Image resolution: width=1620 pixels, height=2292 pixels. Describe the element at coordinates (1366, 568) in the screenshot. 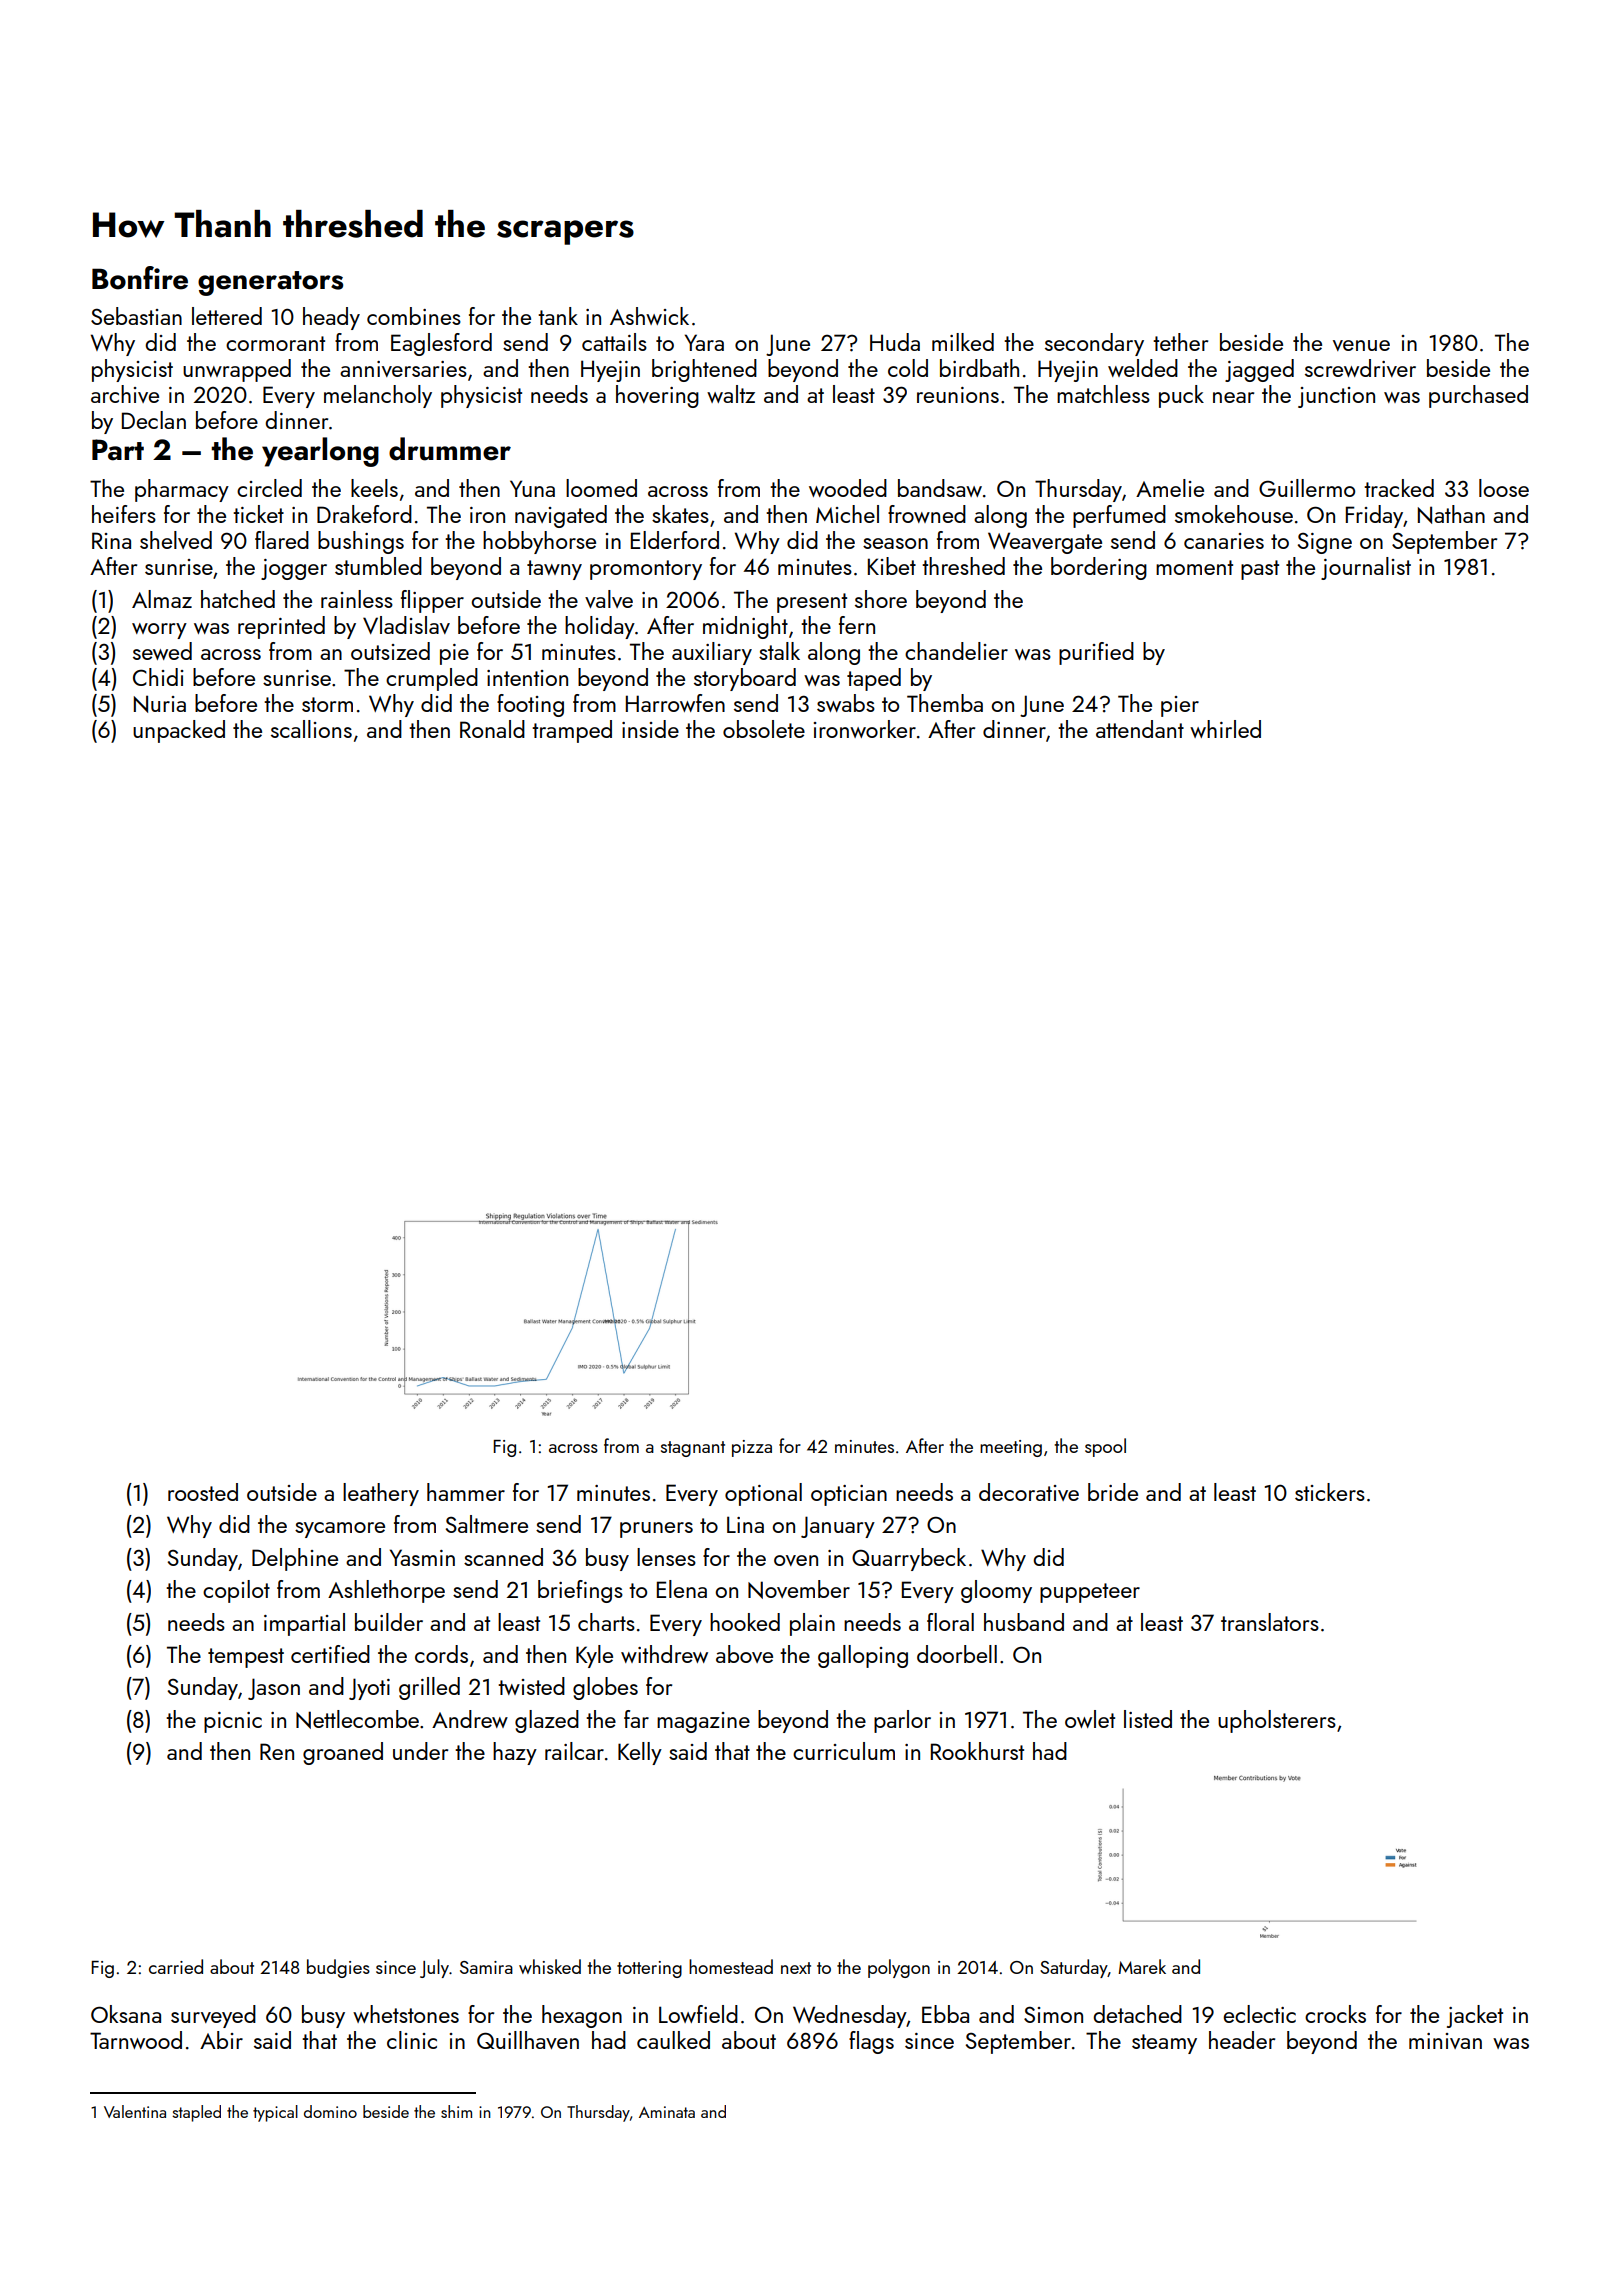

I see `journalist` at that location.
